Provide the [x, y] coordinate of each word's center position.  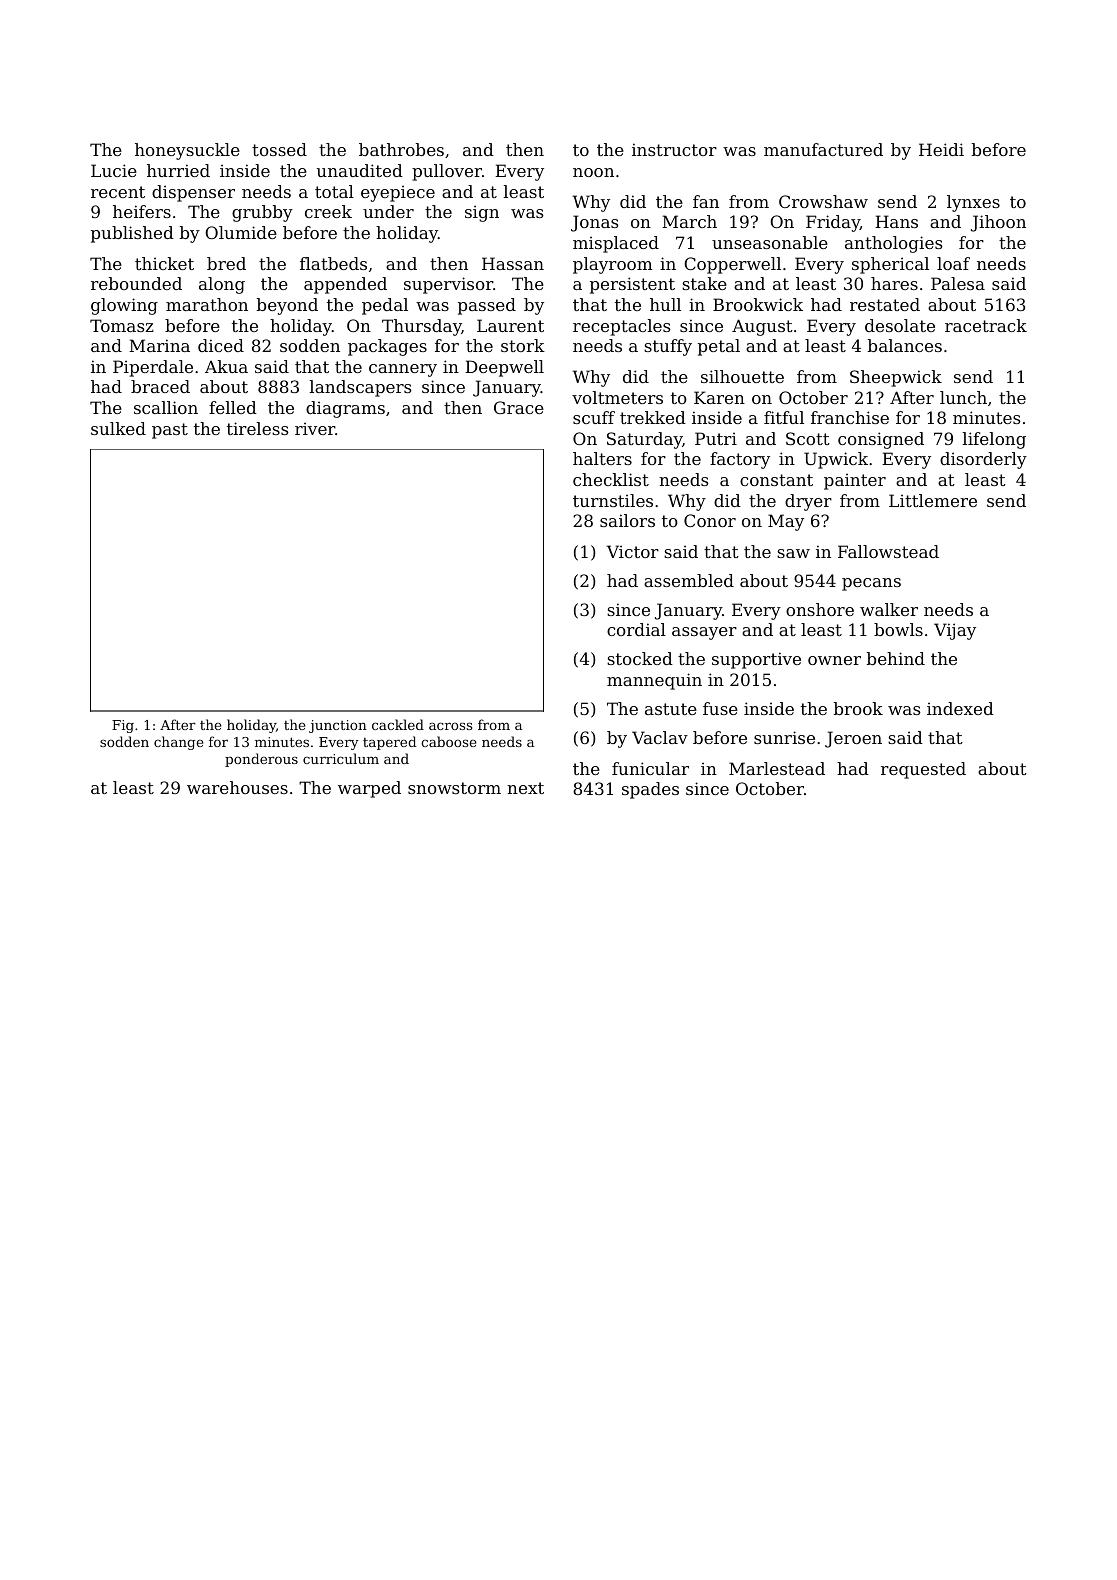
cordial [636, 629]
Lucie [114, 170]
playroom [613, 265]
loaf [953, 263]
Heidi [941, 149]
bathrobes [401, 149]
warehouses [237, 787]
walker [889, 609]
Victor [633, 551]
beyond [287, 306]
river [315, 428]
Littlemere [933, 500]
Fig [123, 726]
